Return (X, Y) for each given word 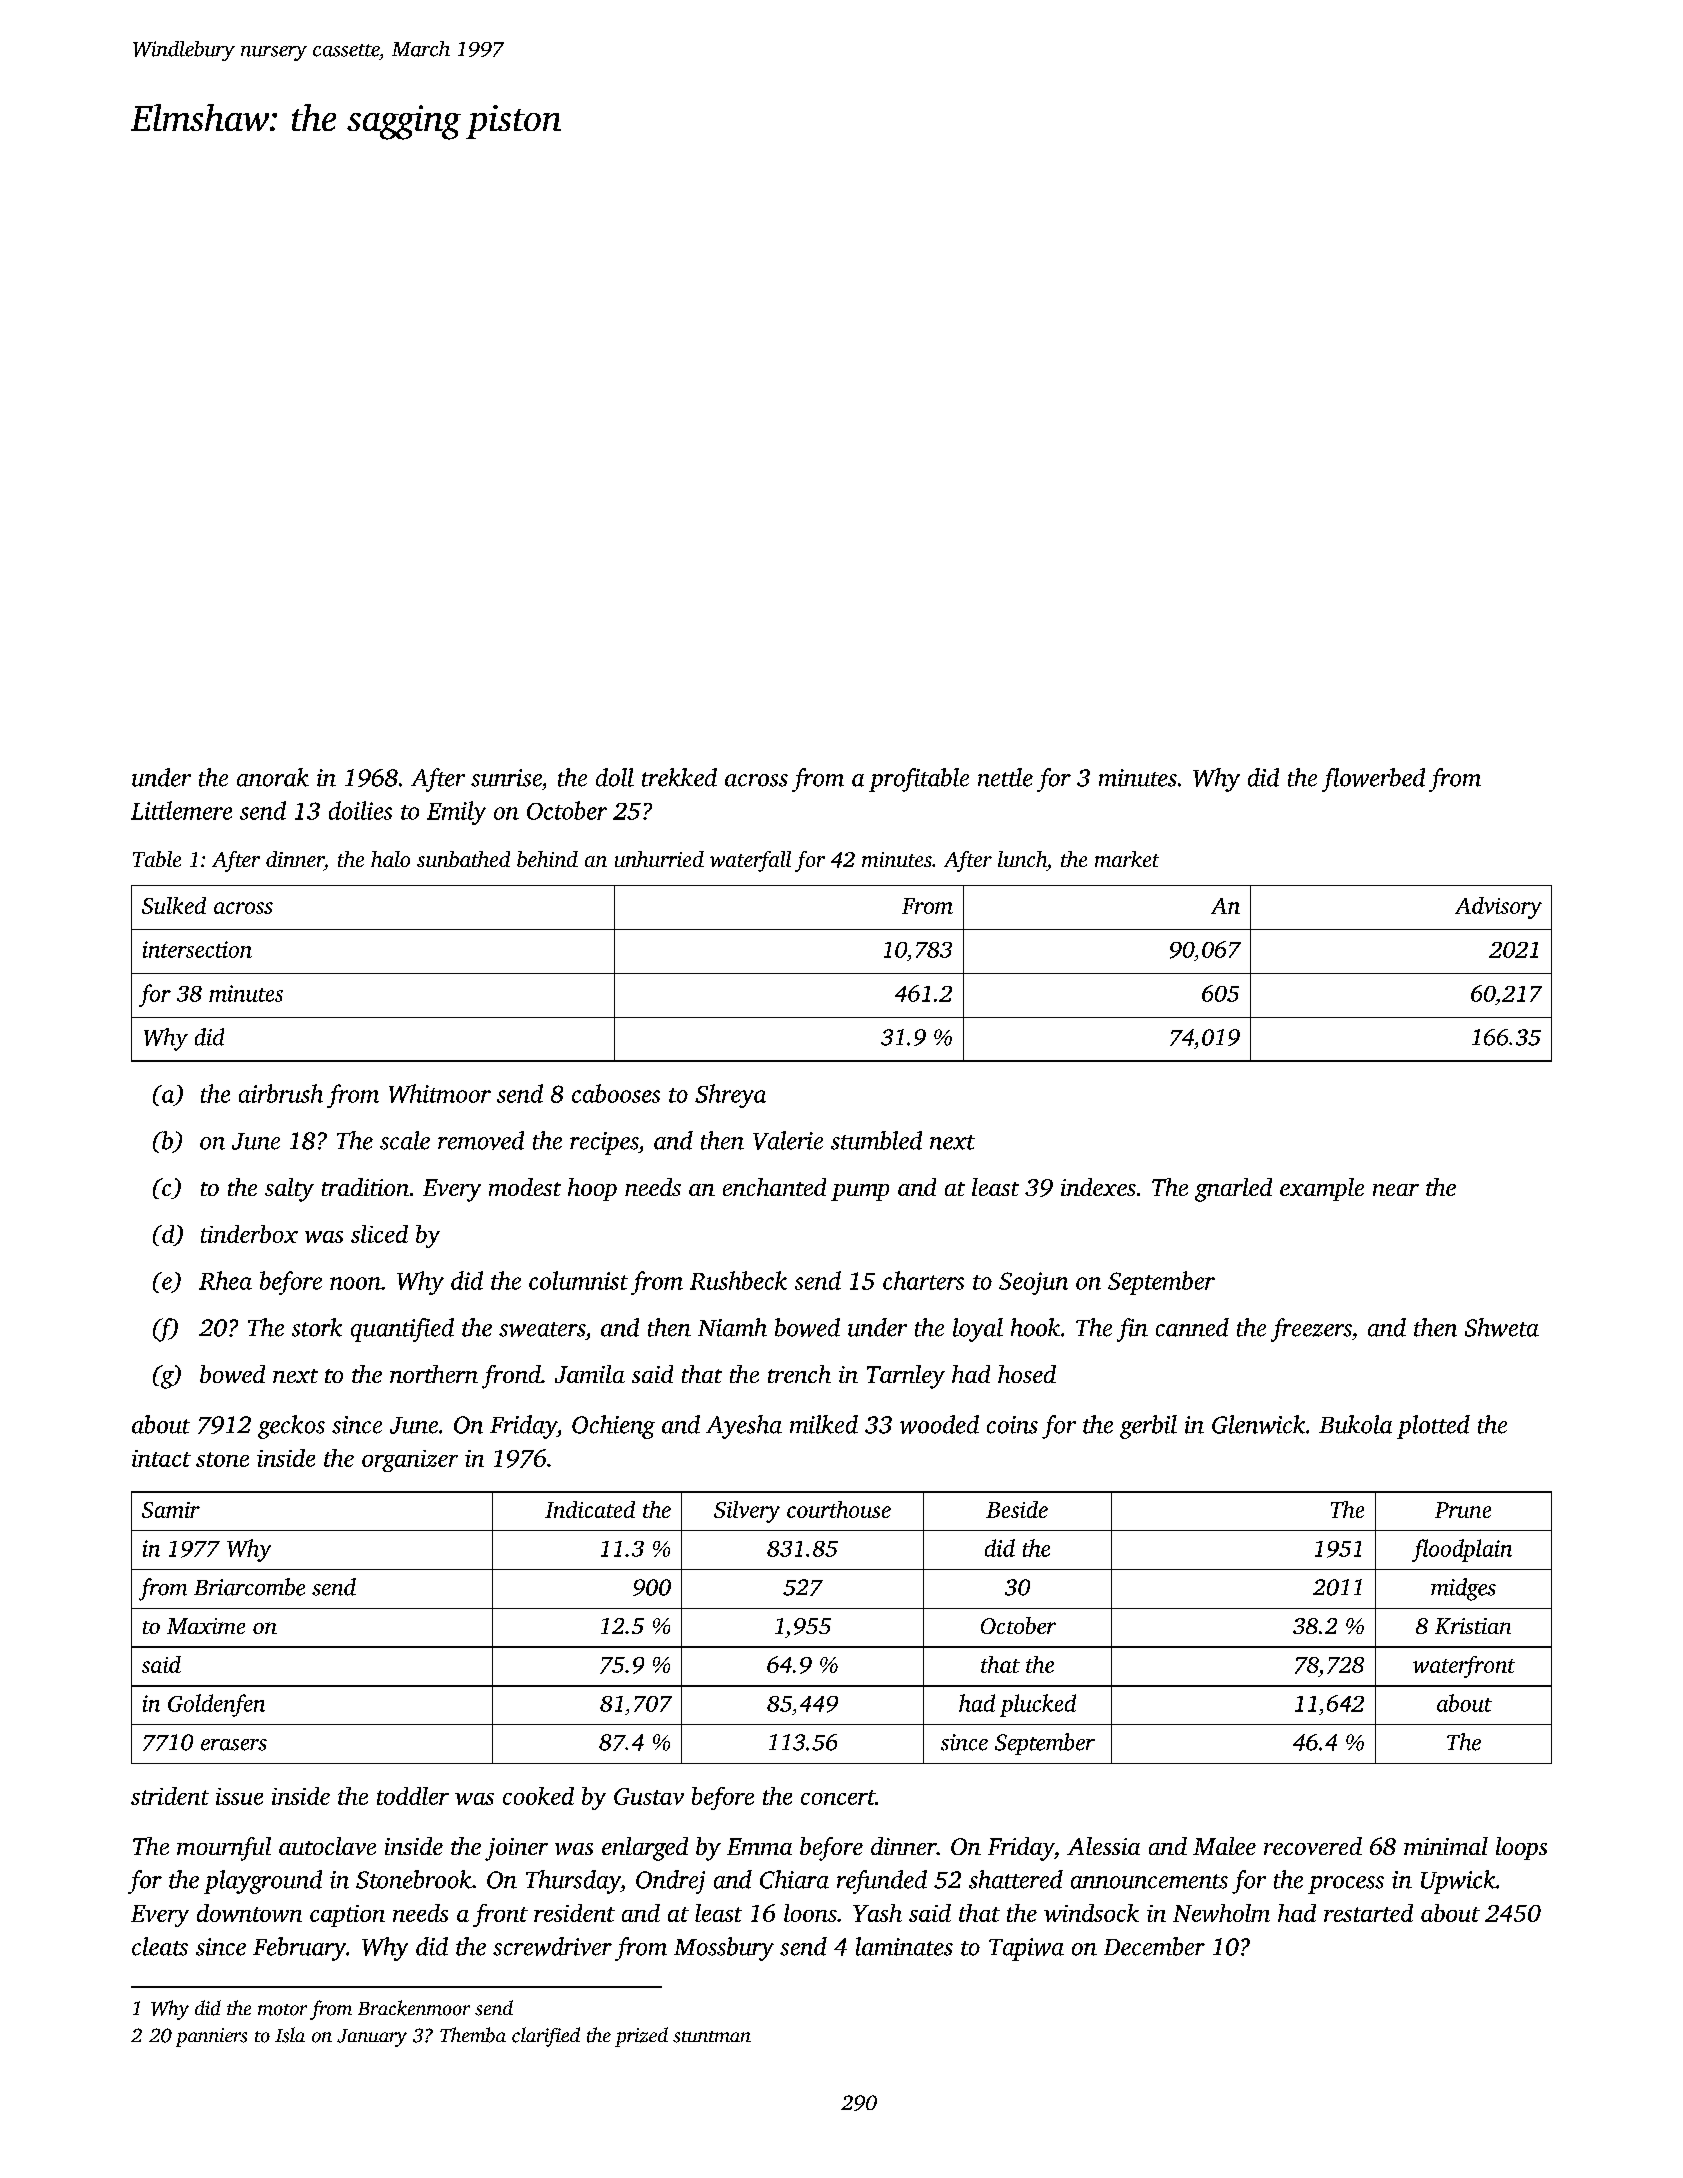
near (1396, 1190)
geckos (291, 1427)
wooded (939, 1424)
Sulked (174, 905)
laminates (904, 1946)
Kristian (1473, 1626)
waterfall (750, 861)
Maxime (206, 1626)
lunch (1022, 859)
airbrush (281, 1093)
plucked (1038, 1705)
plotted (1433, 1427)
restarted (1368, 1913)
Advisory (1498, 908)
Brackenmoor (414, 2008)
